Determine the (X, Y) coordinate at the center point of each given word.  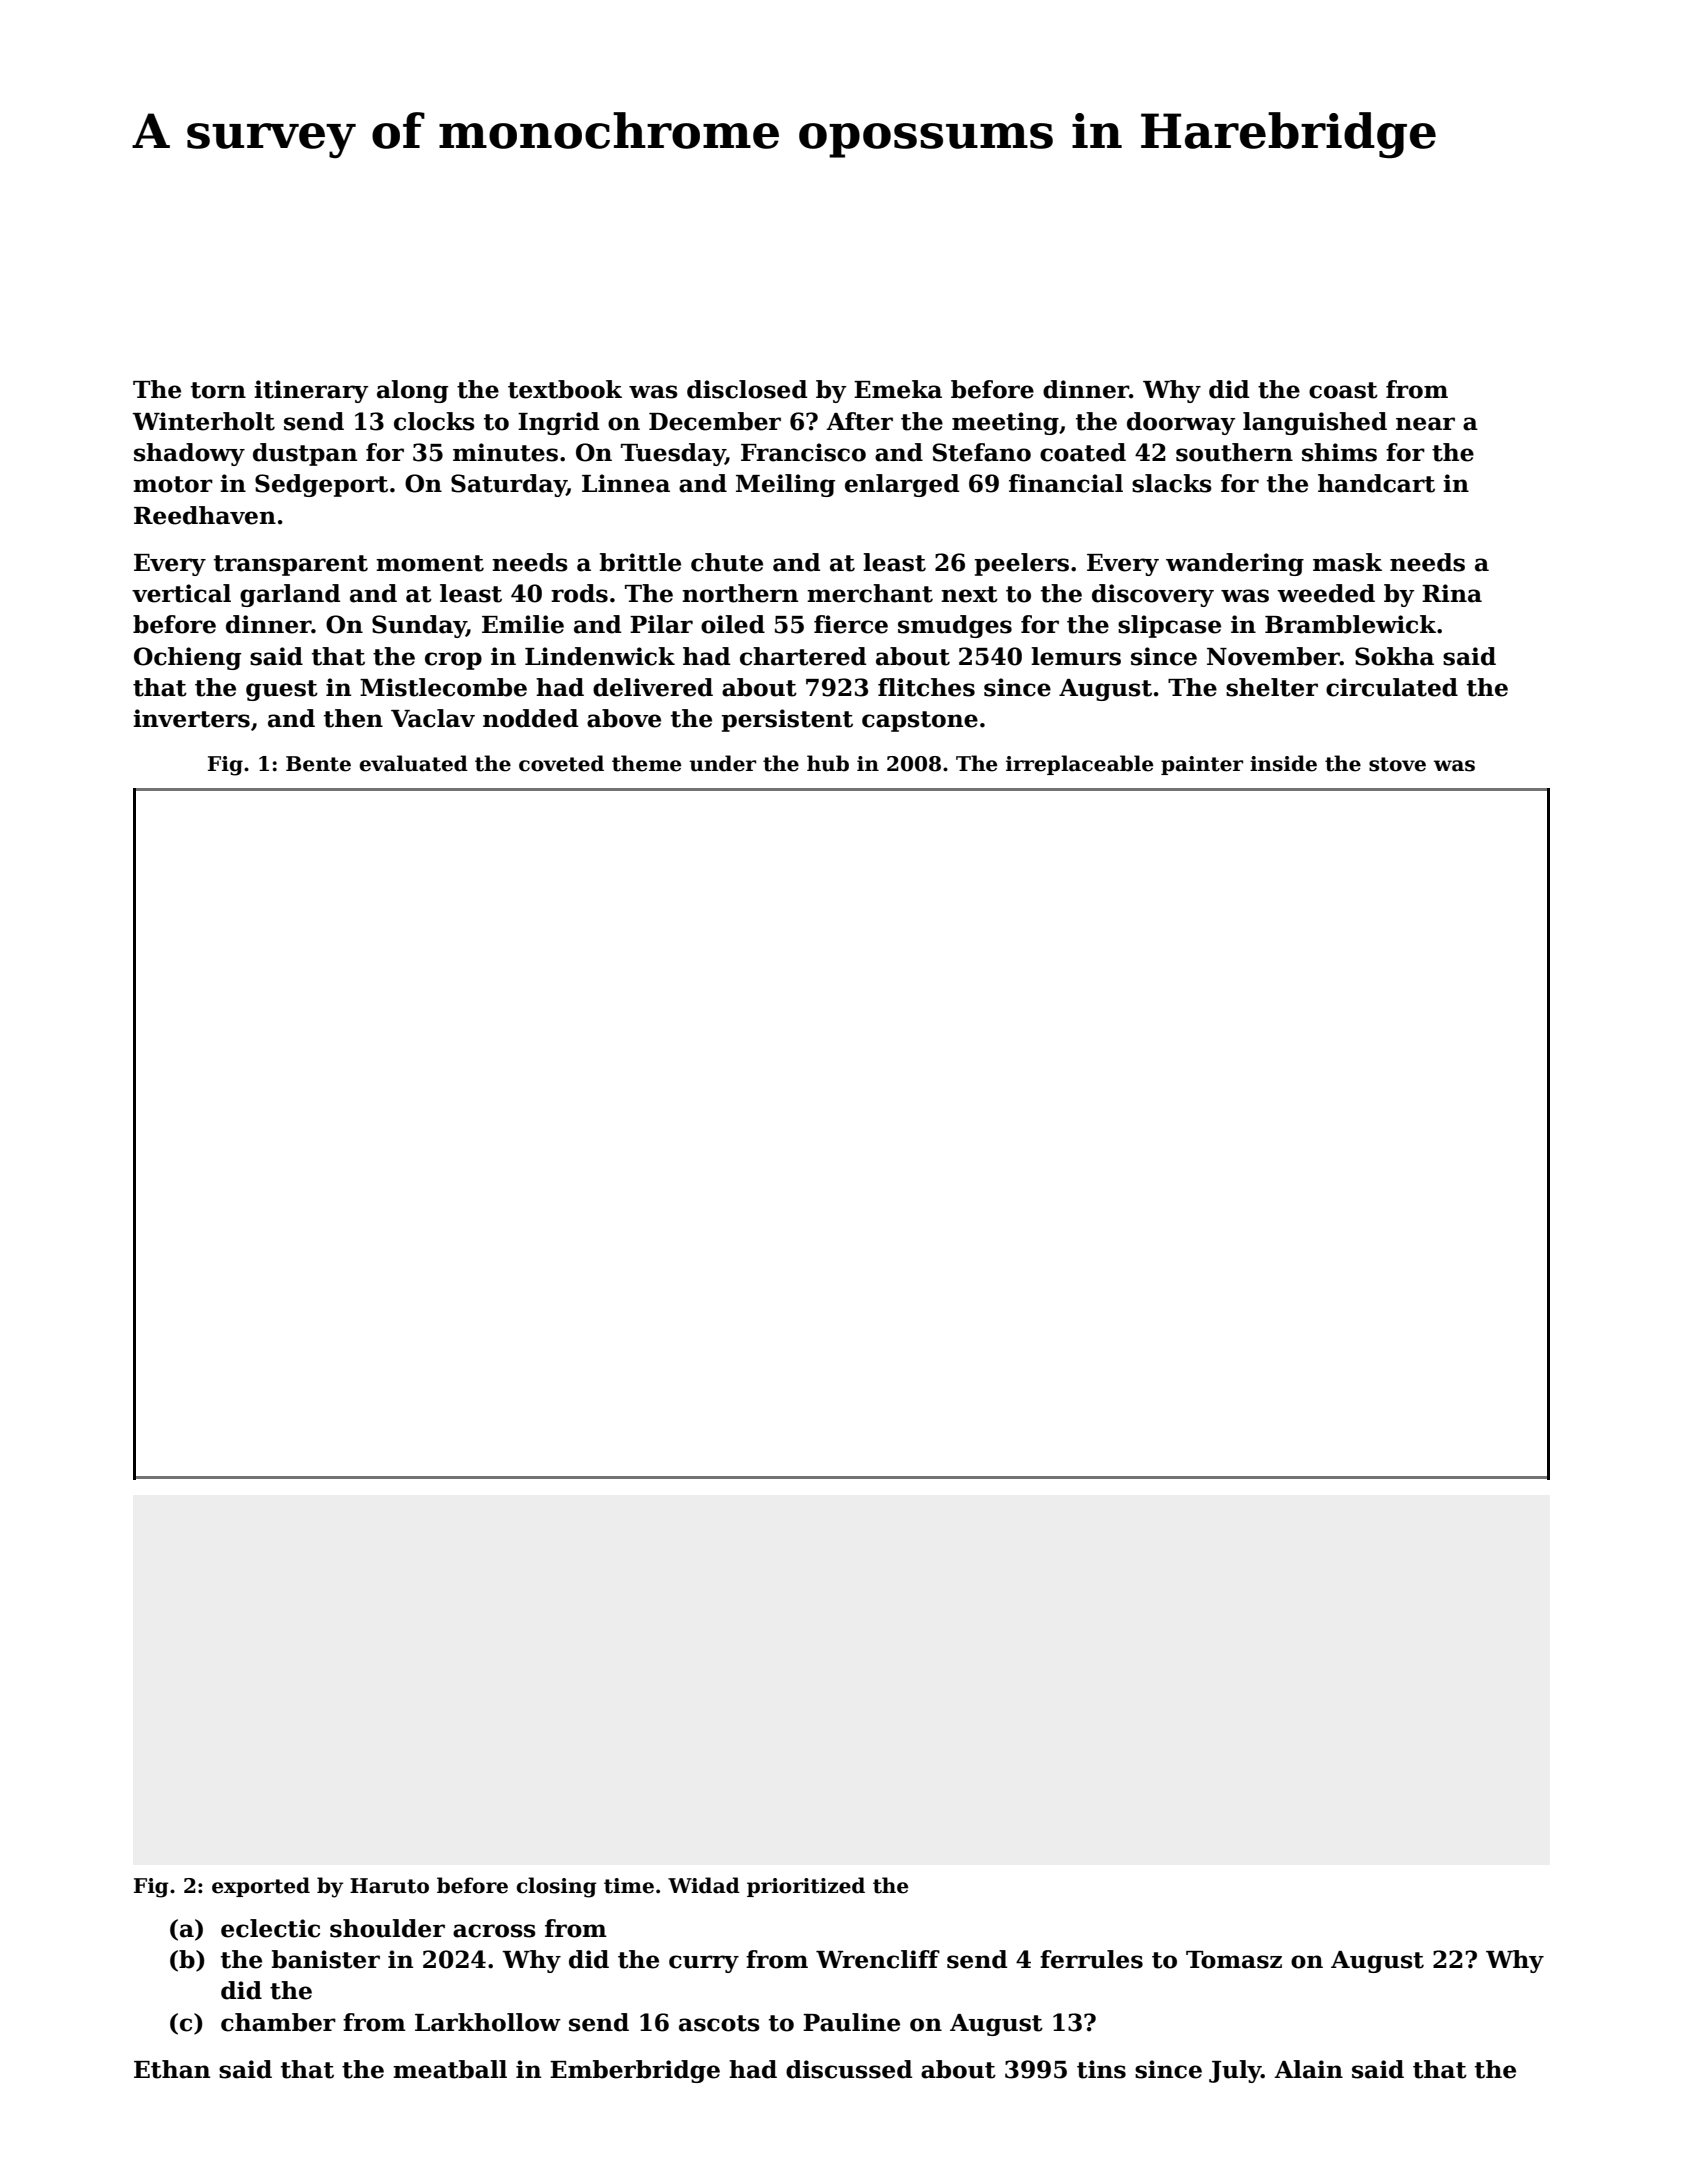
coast (1343, 390)
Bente (318, 764)
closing (556, 1887)
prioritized (806, 1887)
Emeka (898, 389)
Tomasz (1234, 1960)
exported (261, 1887)
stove (1397, 764)
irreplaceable (1079, 765)
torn (218, 390)
